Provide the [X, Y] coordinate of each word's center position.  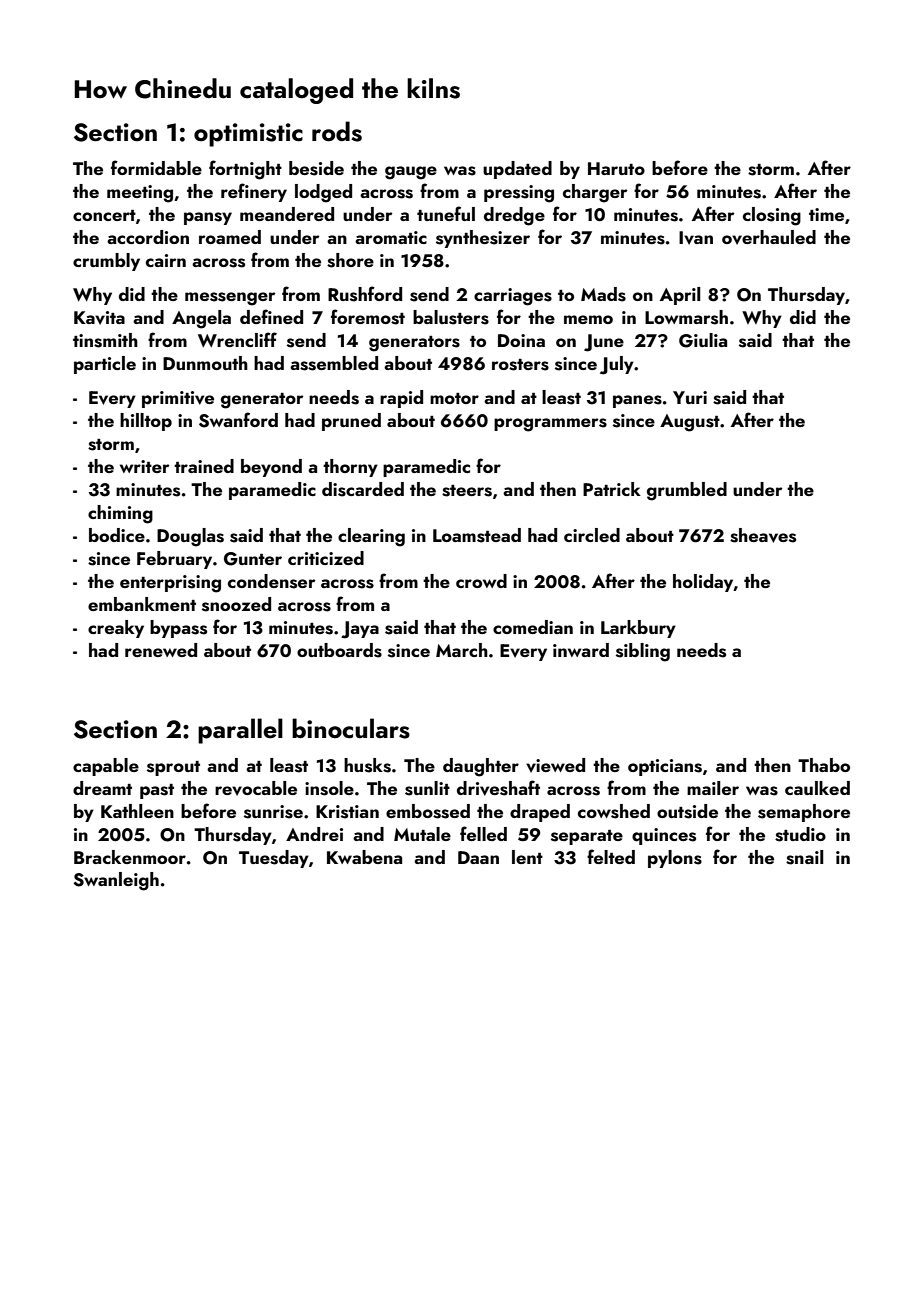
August [690, 423]
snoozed [236, 604]
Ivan [696, 238]
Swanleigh [116, 881]
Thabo [824, 765]
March [462, 650]
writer [144, 466]
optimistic [248, 135]
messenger [230, 299]
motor [454, 398]
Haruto [616, 168]
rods [337, 131]
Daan [478, 857]
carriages [513, 297]
